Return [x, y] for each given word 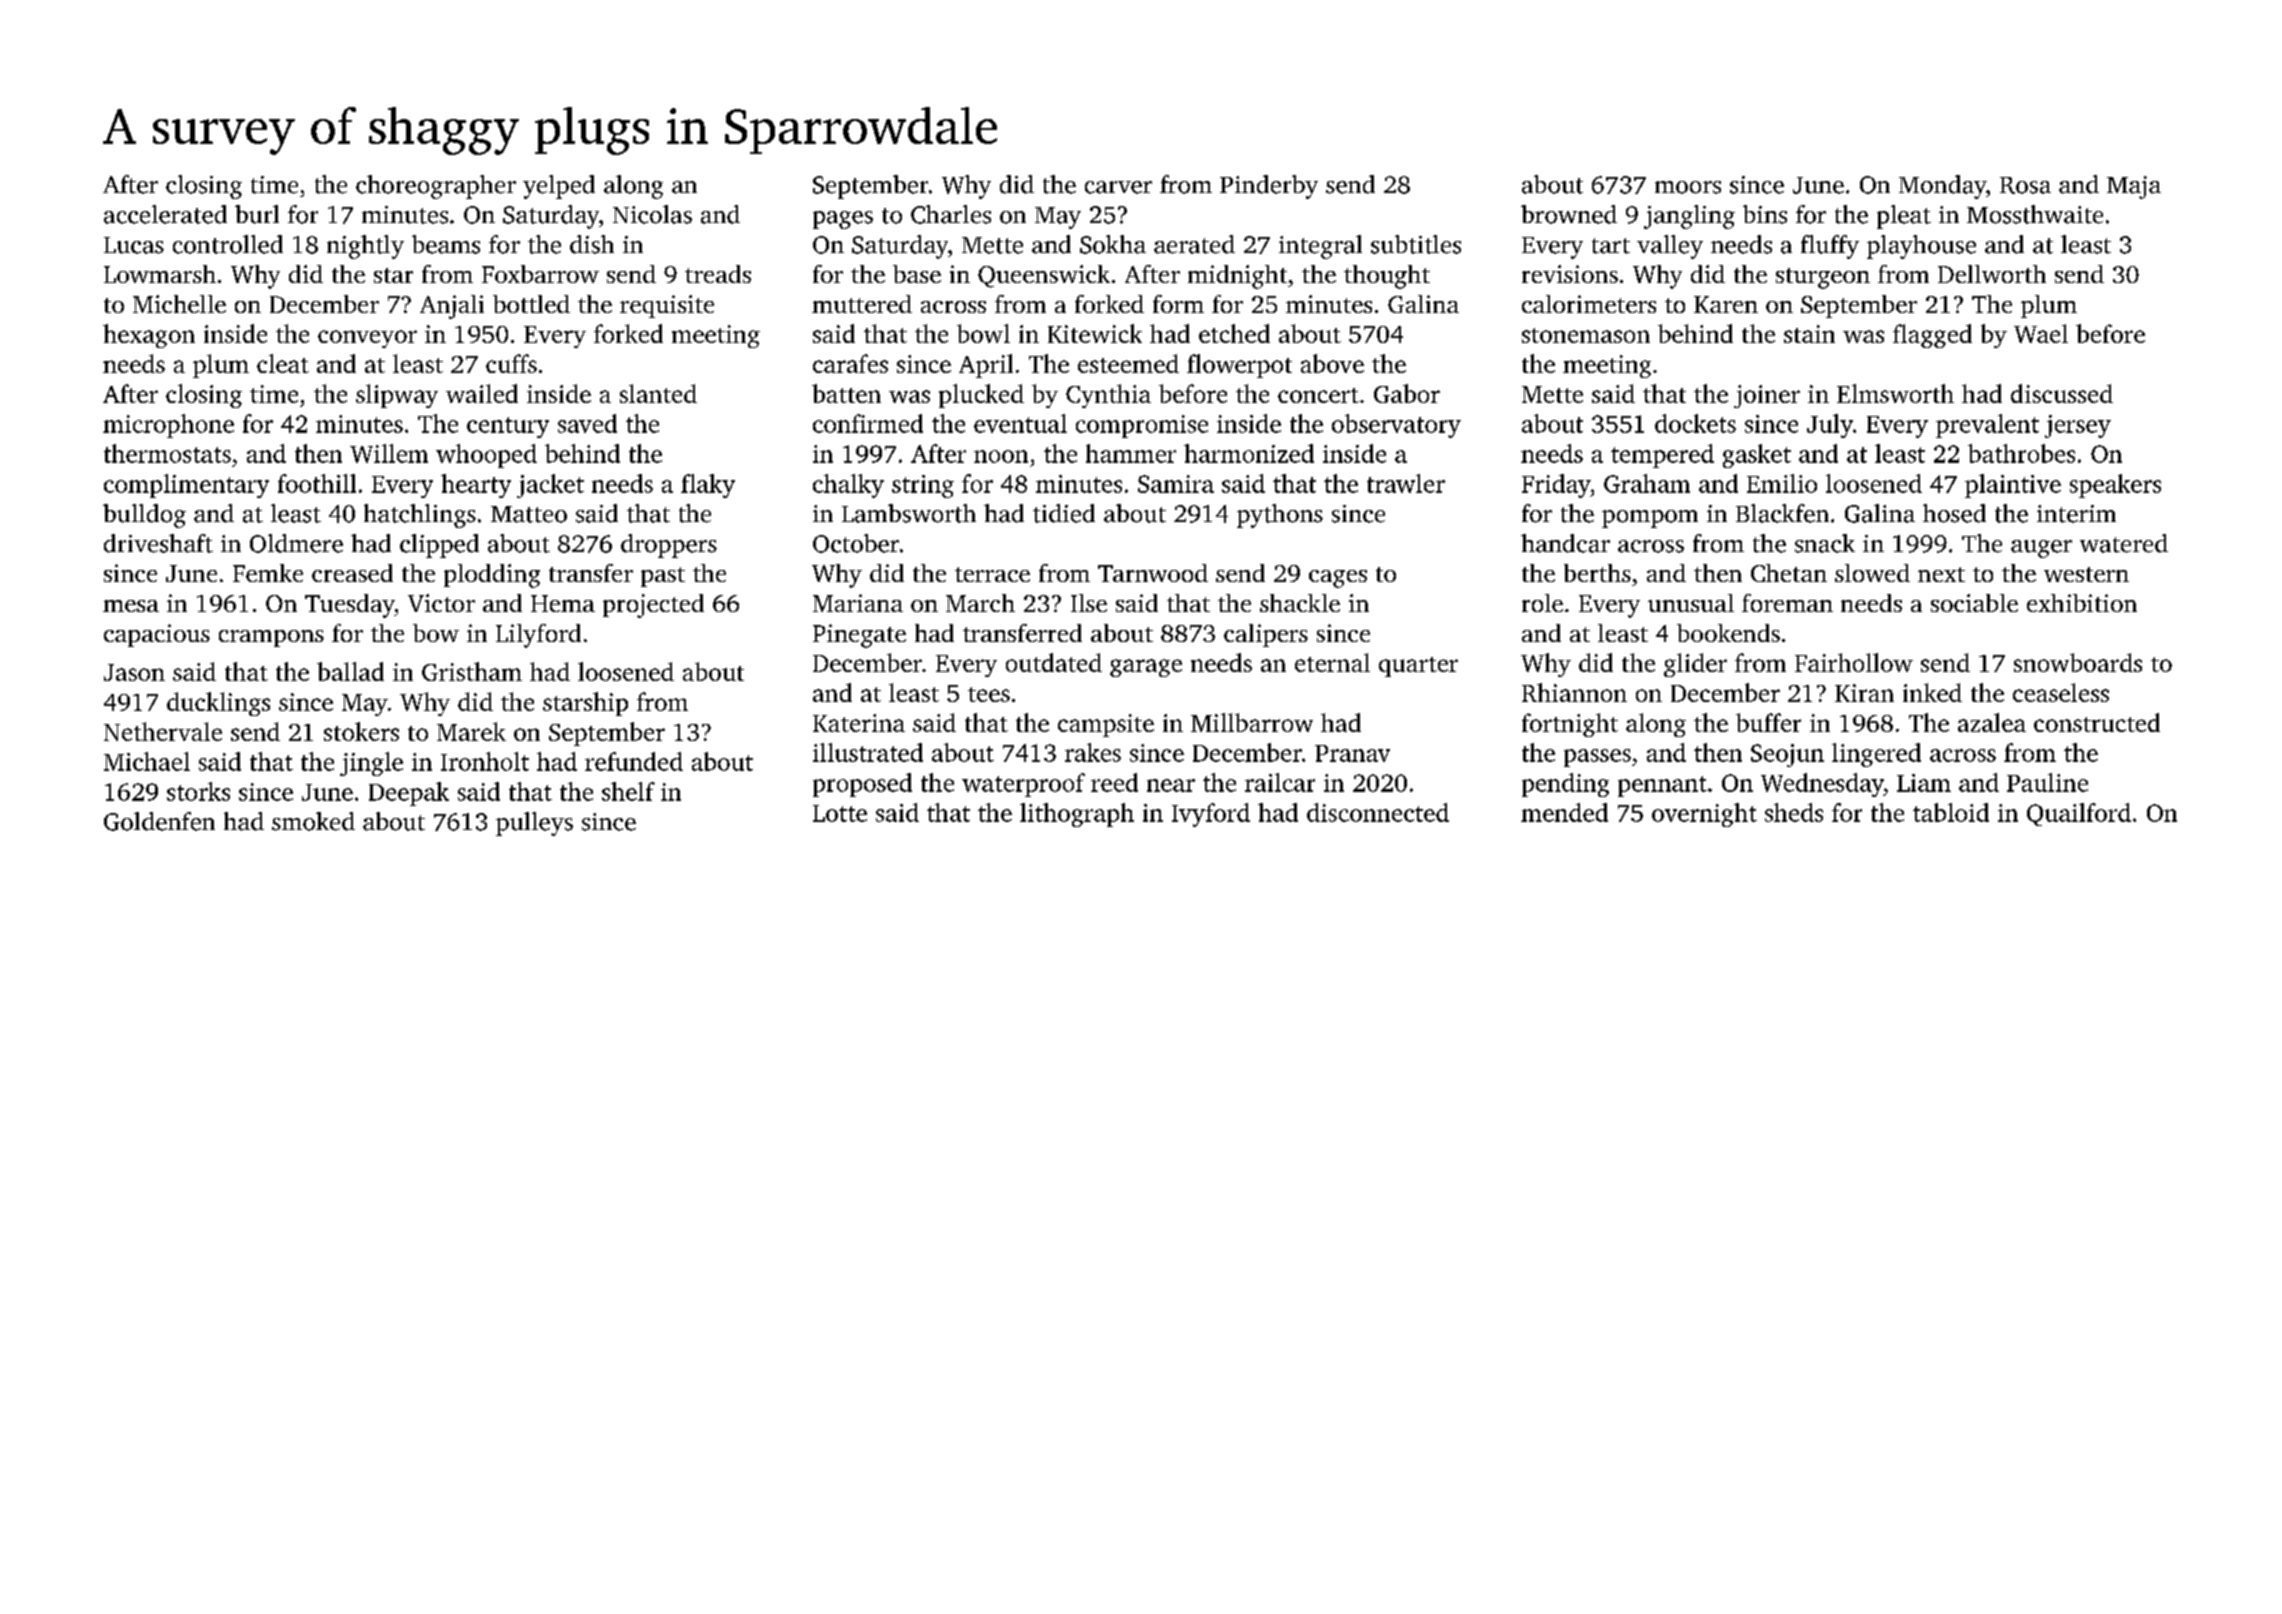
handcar [1565, 543]
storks [198, 791]
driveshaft [158, 543]
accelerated [165, 214]
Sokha [1113, 244]
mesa [131, 606]
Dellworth [1992, 274]
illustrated [868, 752]
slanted [658, 393]
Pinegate [859, 636]
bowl [983, 333]
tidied [1064, 513]
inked [1932, 692]
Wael [2041, 333]
